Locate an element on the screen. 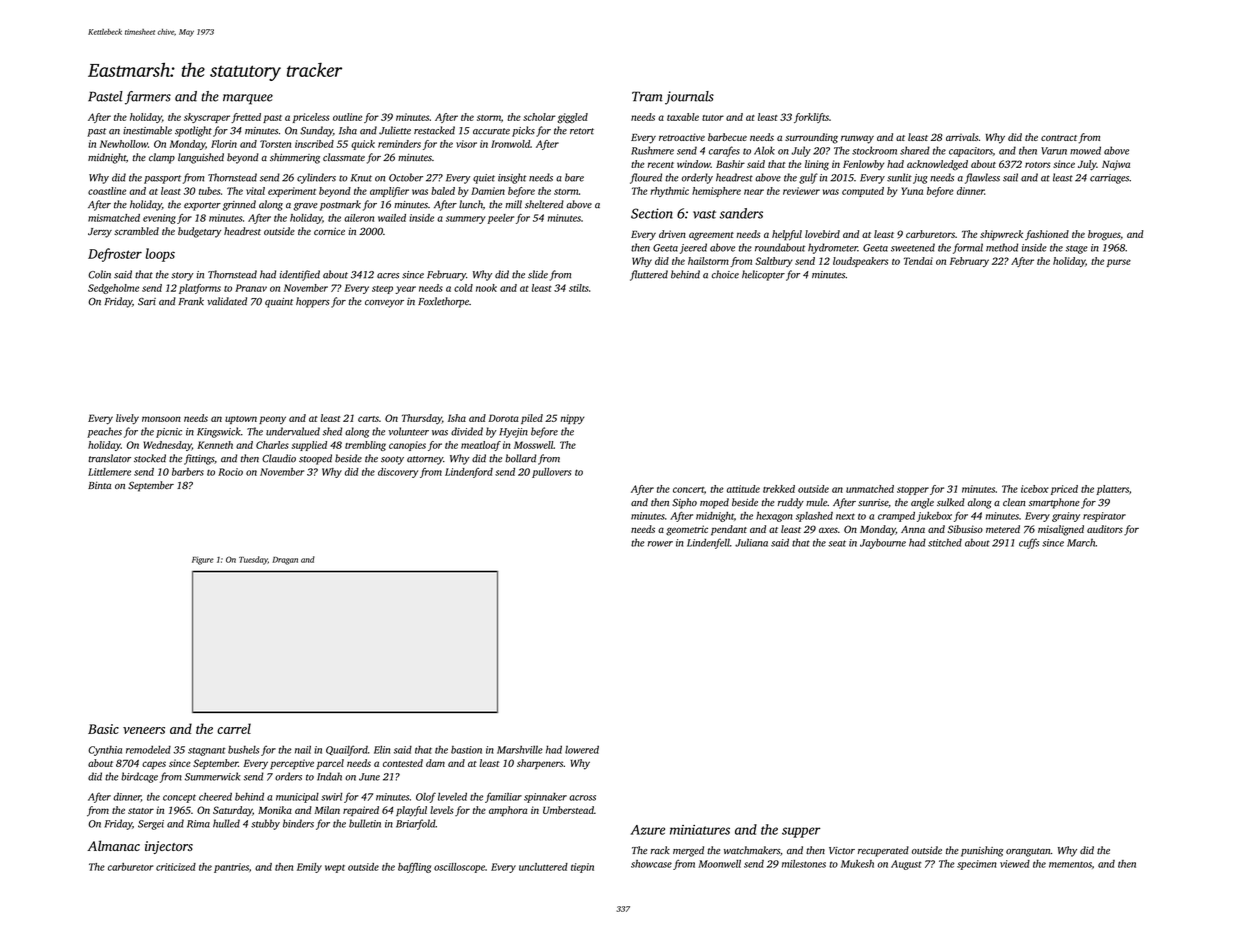  viewed is located at coordinates (1015, 864).
